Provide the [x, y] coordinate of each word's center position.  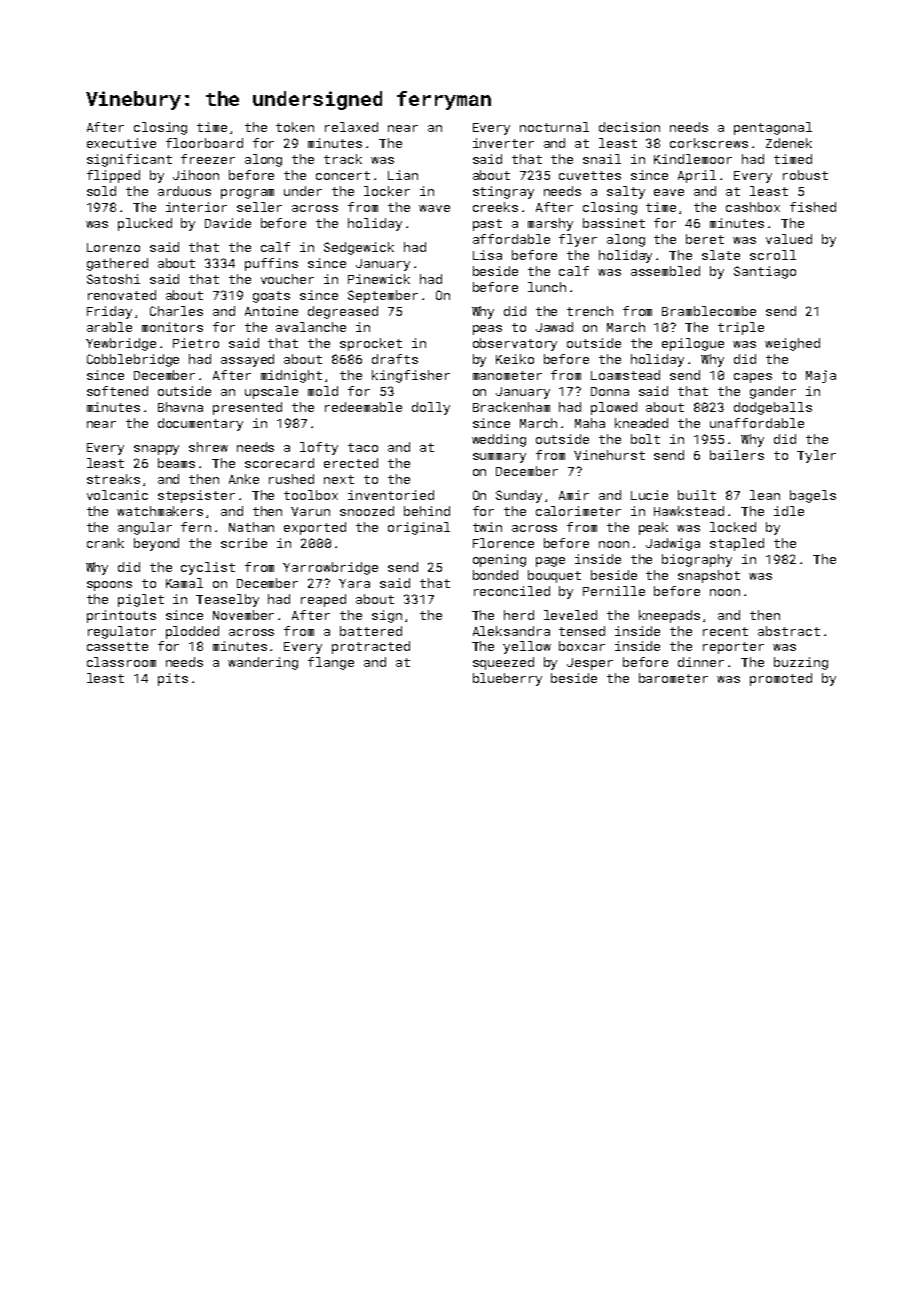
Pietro [196, 343]
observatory [515, 344]
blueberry [507, 679]
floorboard [204, 143]
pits [173, 679]
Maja [821, 376]
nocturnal [554, 127]
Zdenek [789, 143]
